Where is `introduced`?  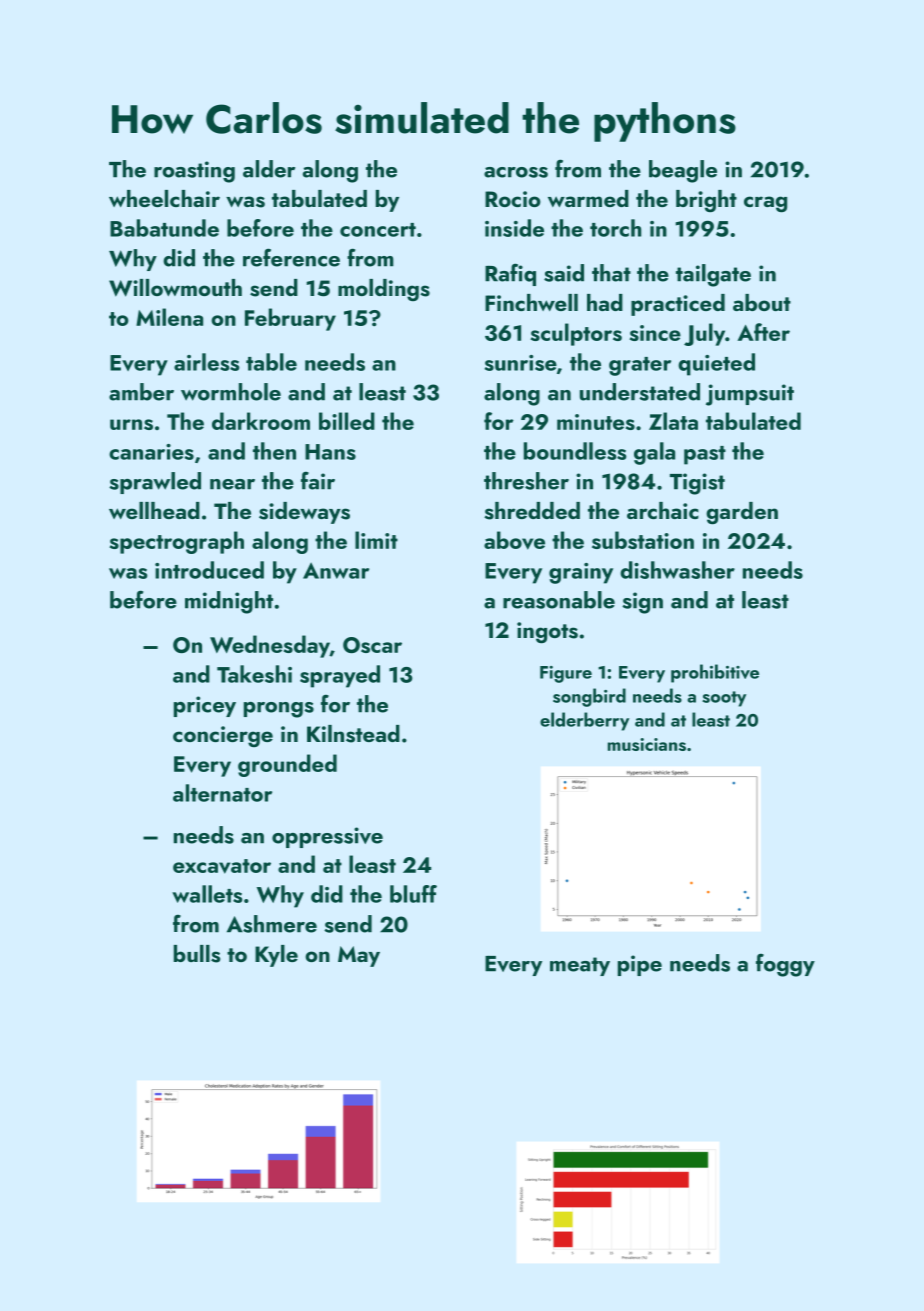 introduced is located at coordinates (209, 570).
